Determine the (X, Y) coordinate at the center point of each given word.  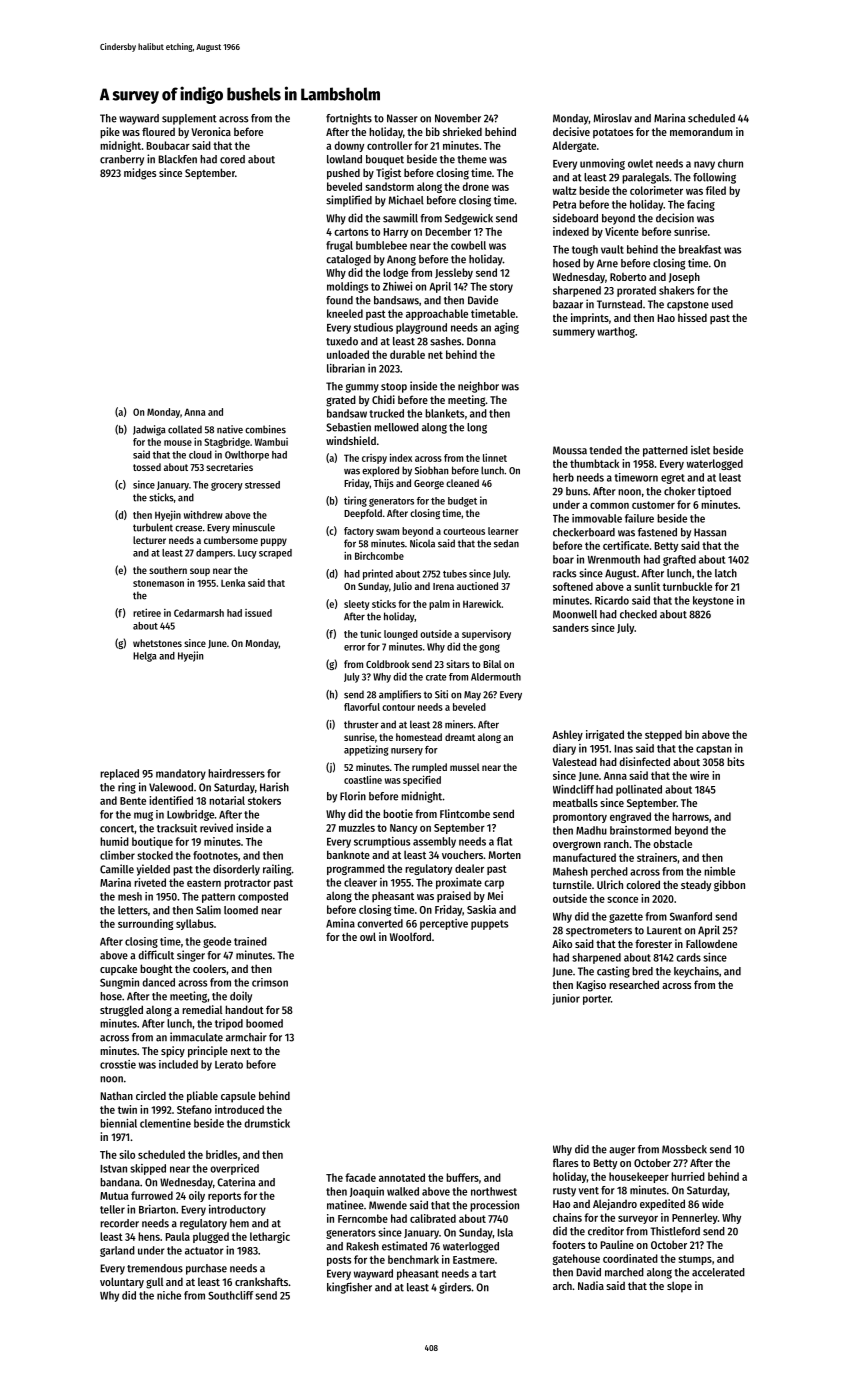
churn (730, 163)
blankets (444, 413)
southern (168, 570)
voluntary (122, 1282)
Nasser (402, 118)
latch (726, 573)
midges (140, 174)
